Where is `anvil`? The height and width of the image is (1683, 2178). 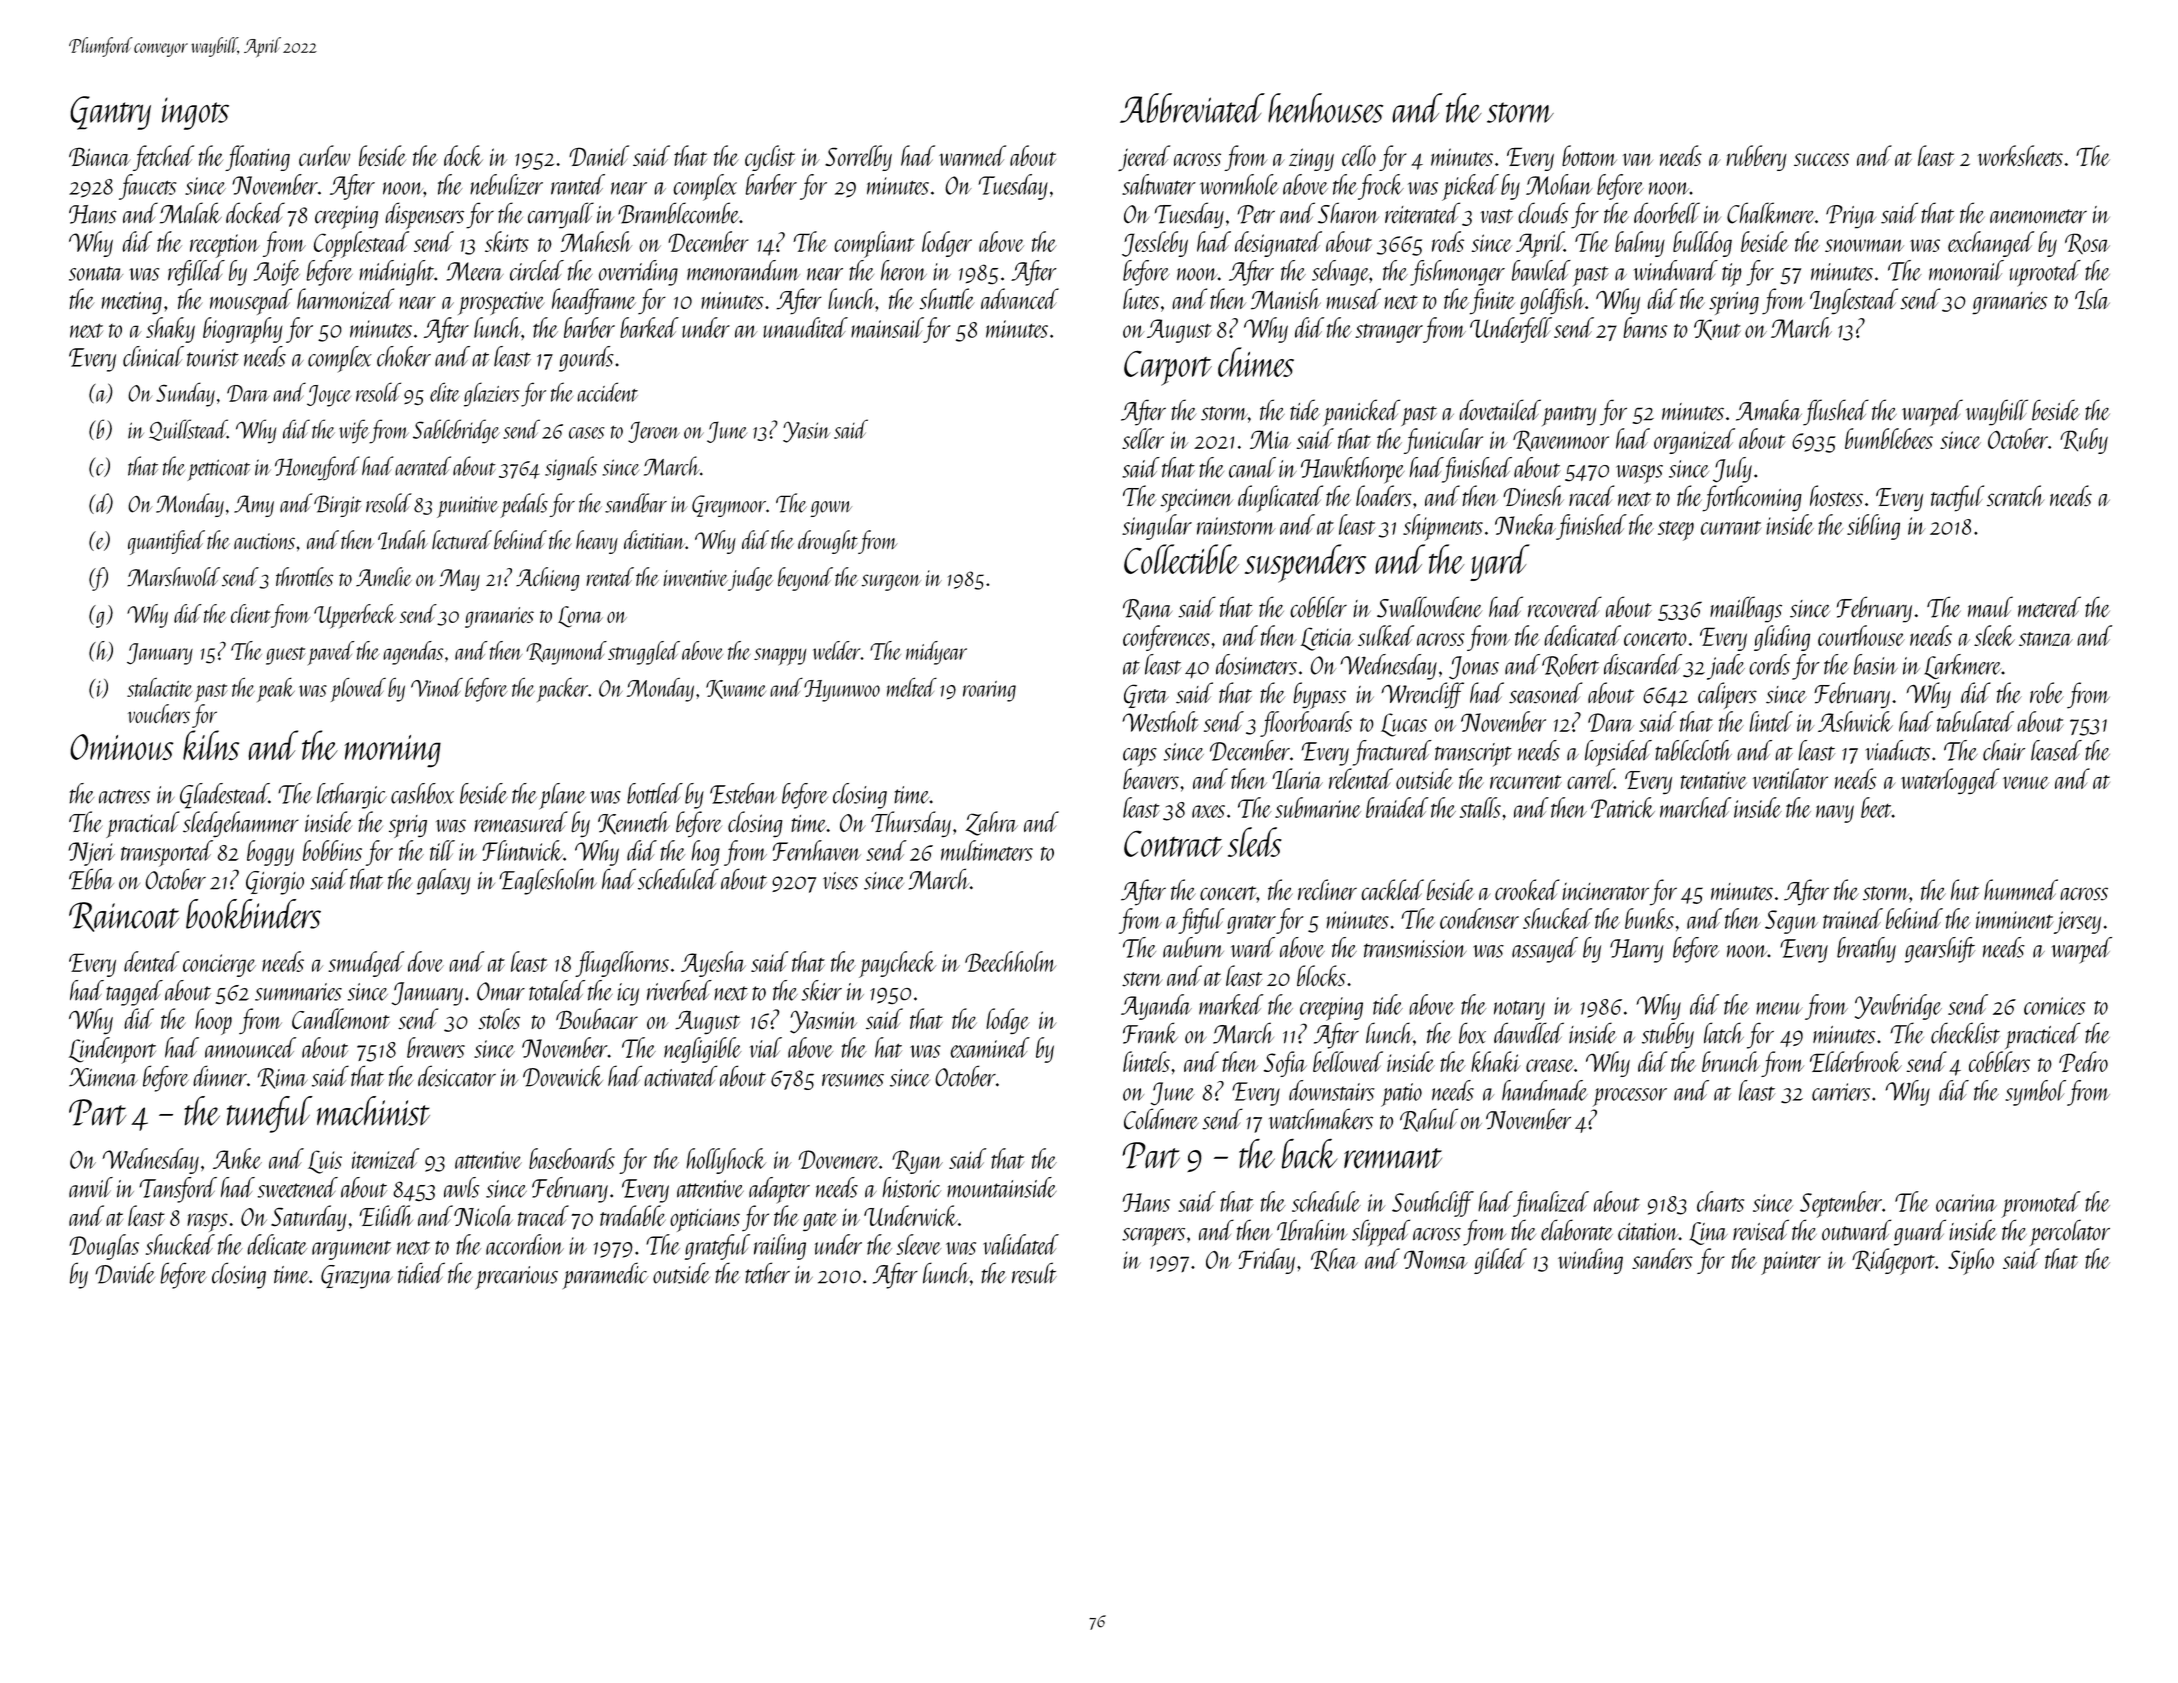 anvil is located at coordinates (91, 1187).
